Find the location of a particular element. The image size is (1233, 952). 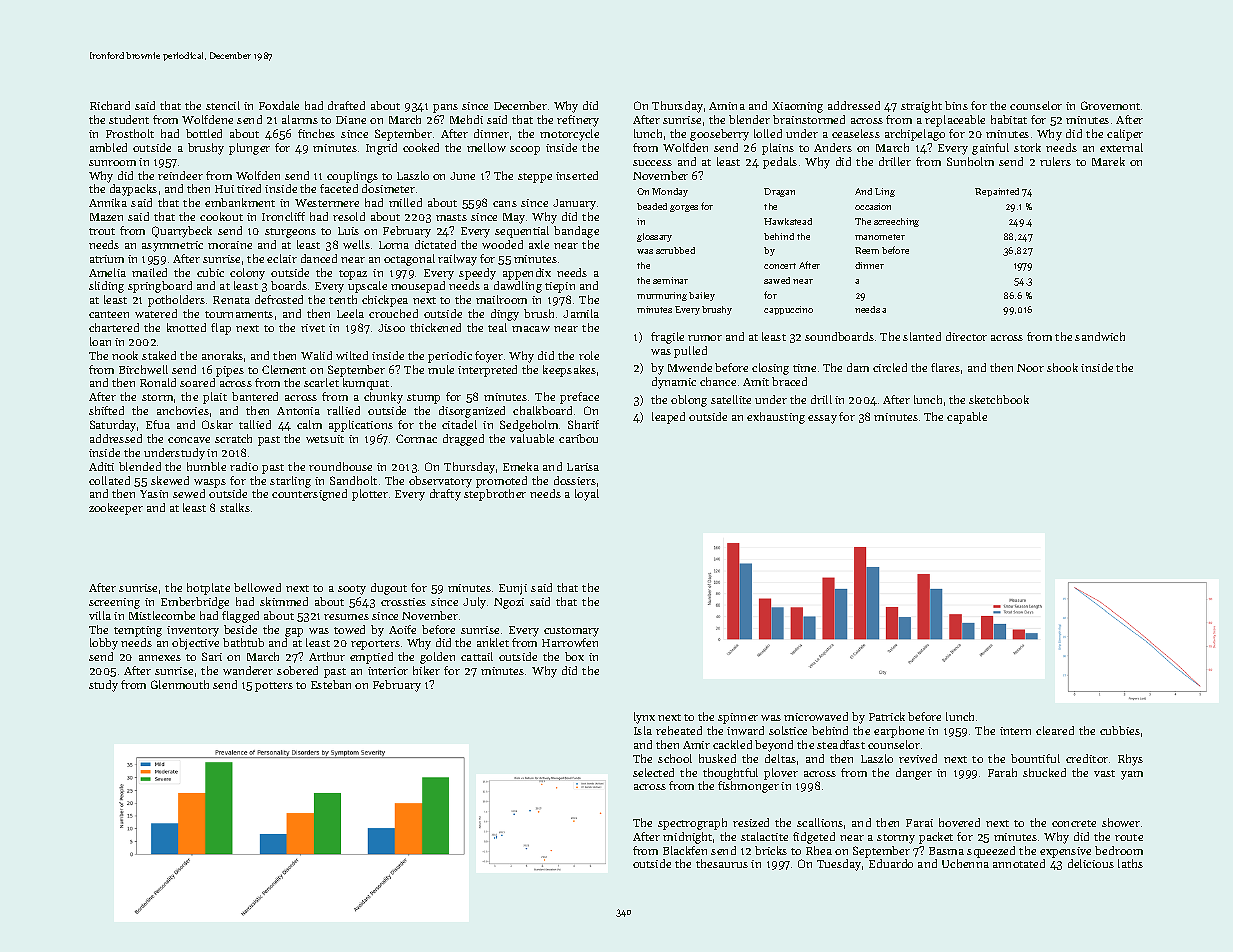

thesaurus is located at coordinates (722, 863).
